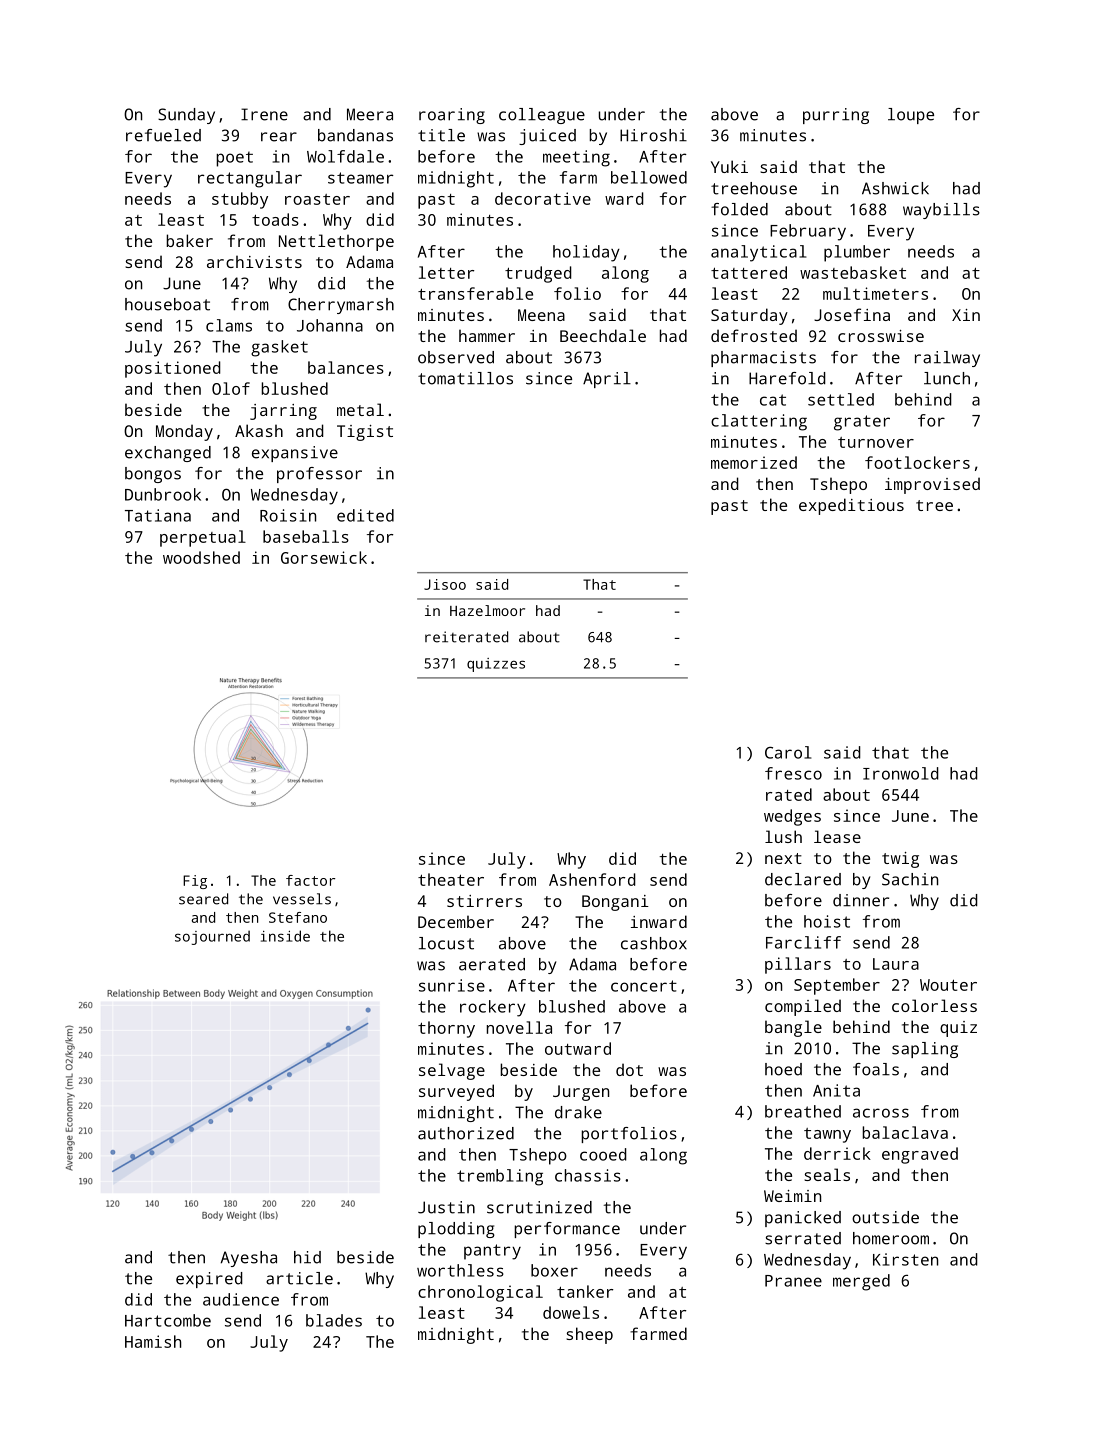  I want to click on blades, so click(334, 1320).
